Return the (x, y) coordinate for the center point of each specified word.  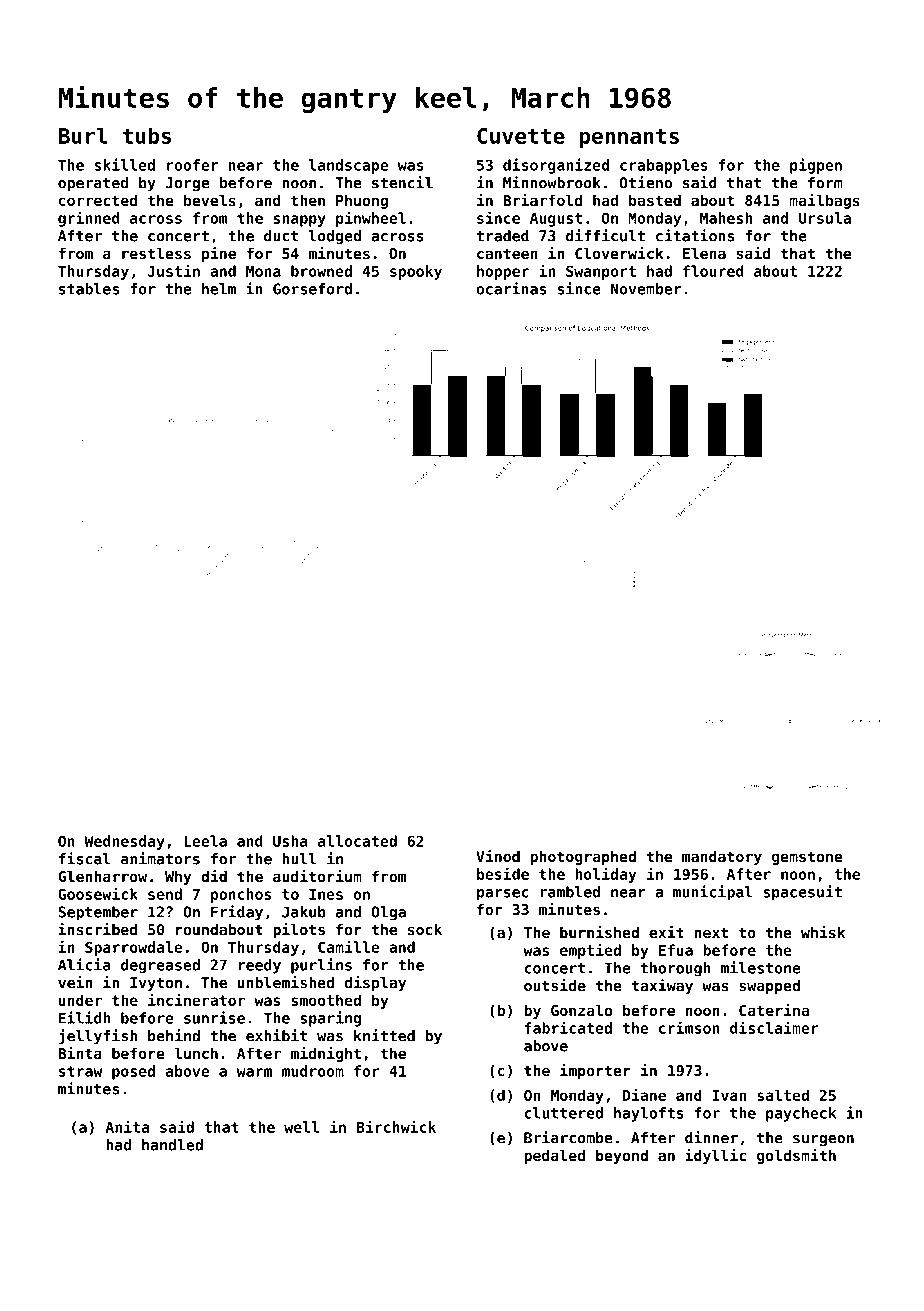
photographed (583, 857)
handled (172, 1145)
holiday (605, 875)
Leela (205, 841)
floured (713, 271)
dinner (711, 1137)
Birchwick (396, 1126)
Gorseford (312, 289)
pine (219, 254)
